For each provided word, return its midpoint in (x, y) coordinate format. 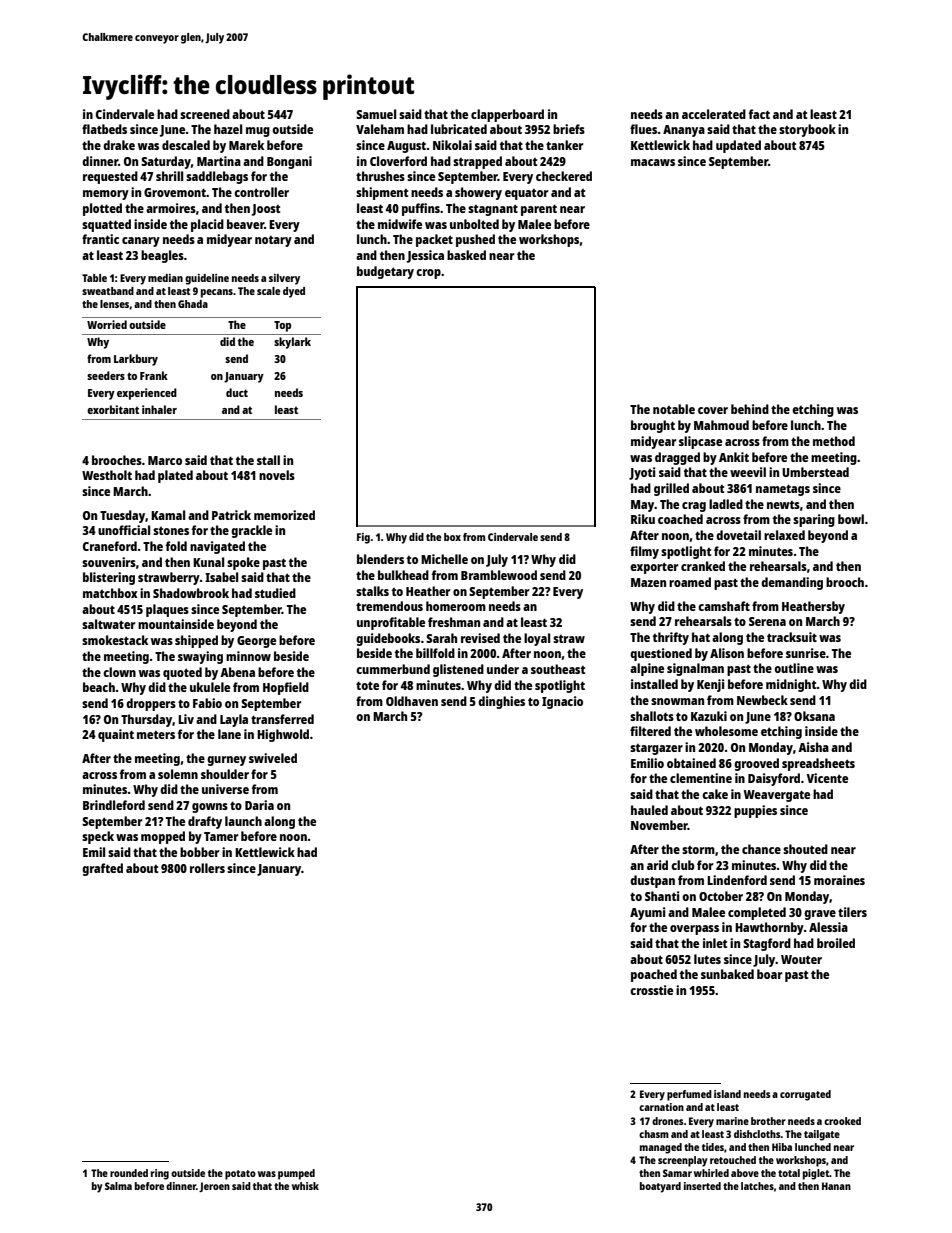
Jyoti (642, 473)
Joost (266, 210)
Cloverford (398, 161)
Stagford (767, 944)
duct (237, 392)
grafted (102, 869)
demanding (792, 583)
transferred (282, 719)
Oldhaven (412, 701)
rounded (129, 1173)
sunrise (806, 653)
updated (738, 146)
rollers (207, 868)
